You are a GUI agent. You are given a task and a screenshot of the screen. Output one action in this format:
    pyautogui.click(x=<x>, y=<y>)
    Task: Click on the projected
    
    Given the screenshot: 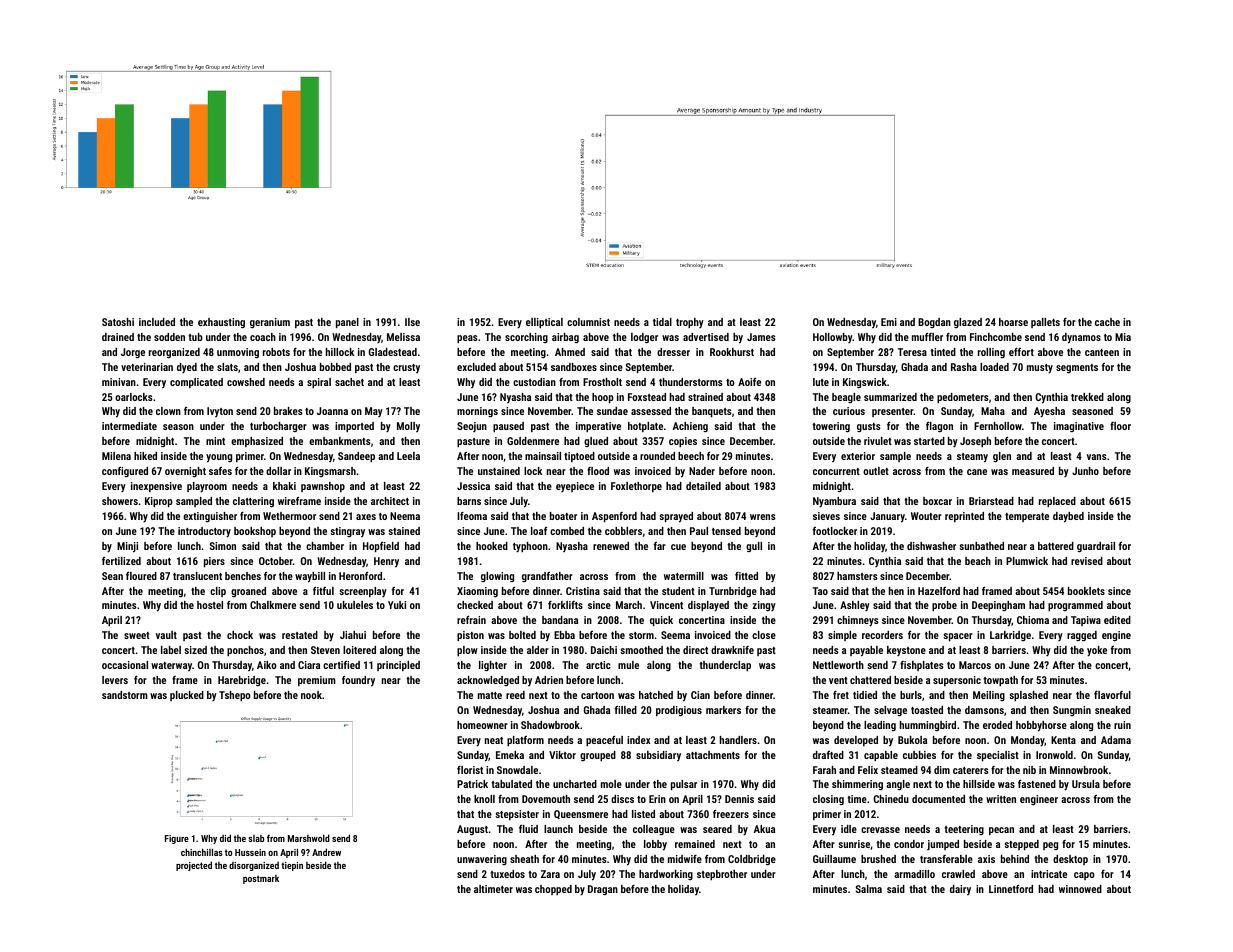 What is the action you would take?
    pyautogui.click(x=194, y=866)
